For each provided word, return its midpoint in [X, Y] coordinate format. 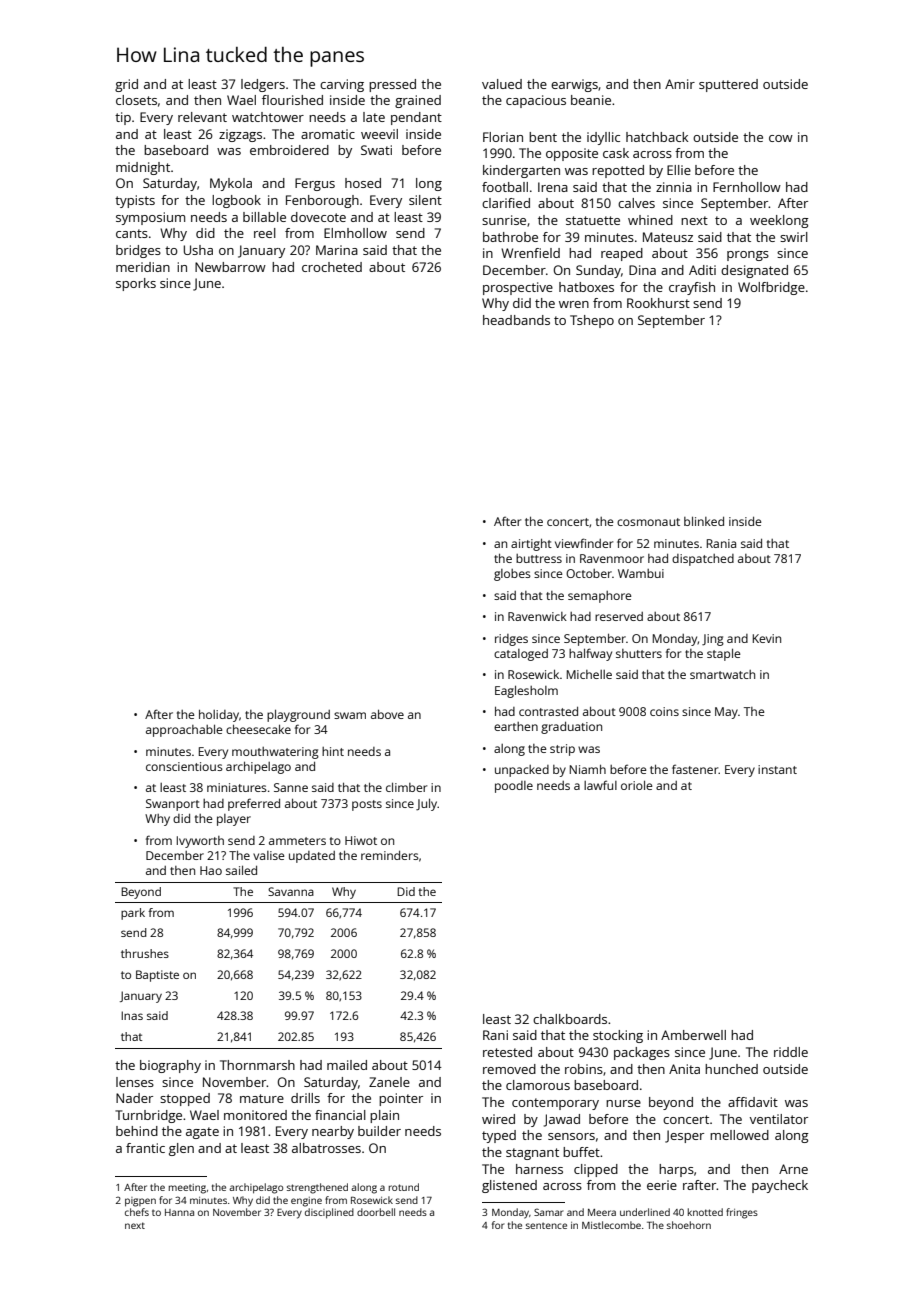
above [387, 714]
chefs [137, 1212]
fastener [695, 769]
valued [502, 84]
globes [512, 575]
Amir [680, 84]
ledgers [263, 85]
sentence [546, 1225]
